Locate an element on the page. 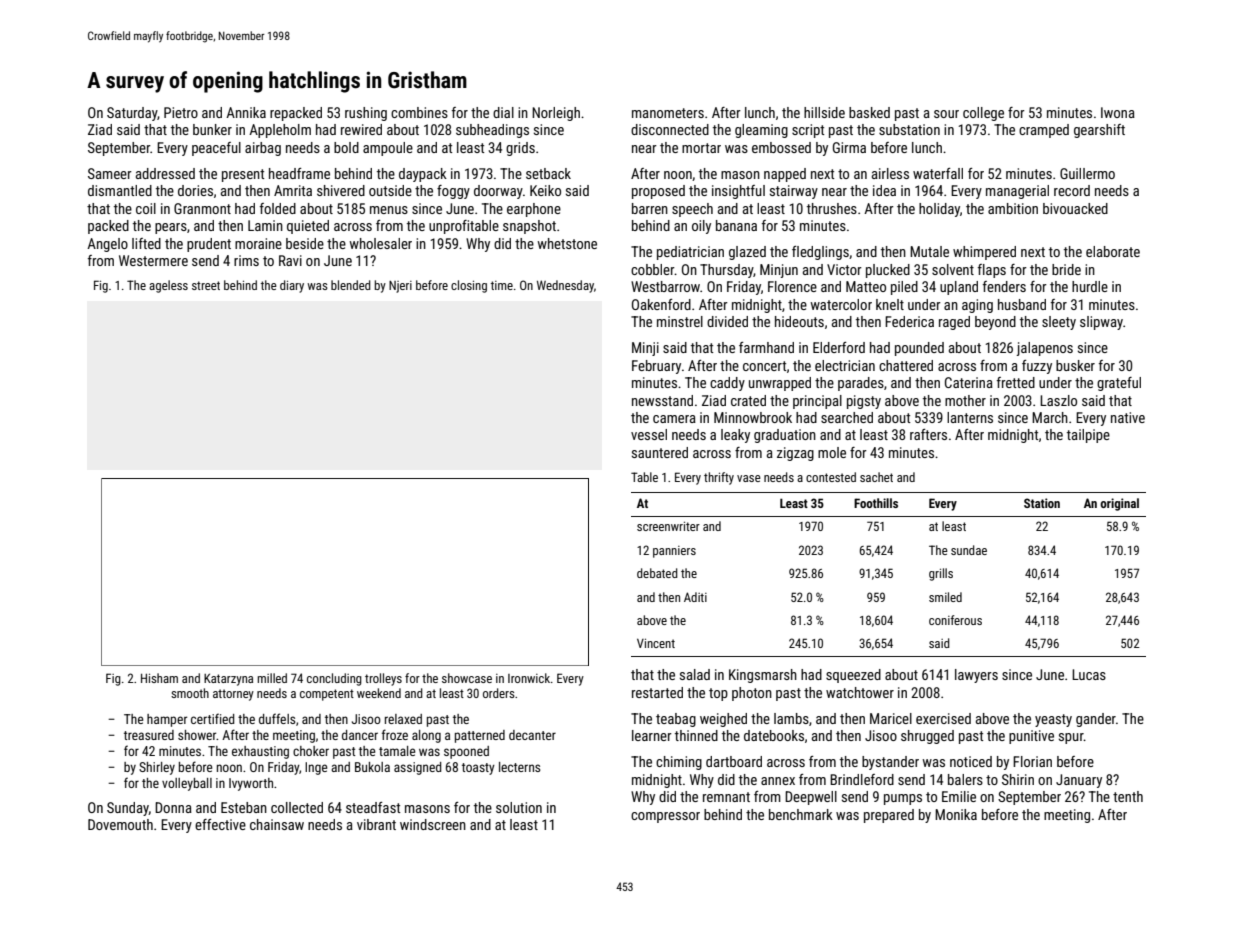 The height and width of the document is (952, 1233). gleaming is located at coordinates (761, 131).
